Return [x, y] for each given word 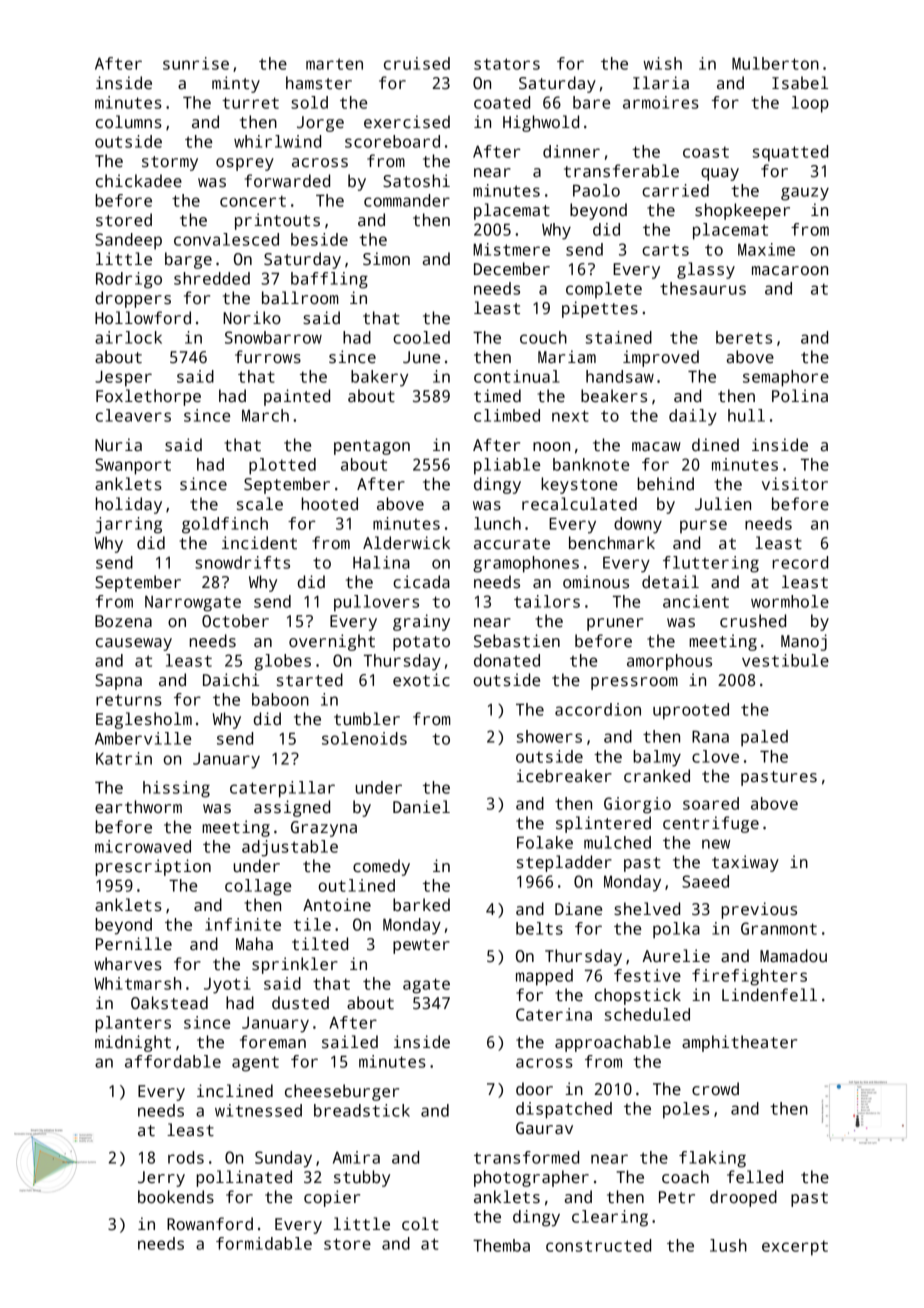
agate [426, 986]
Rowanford [210, 1224]
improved [661, 358]
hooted [330, 503]
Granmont [779, 928]
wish [663, 63]
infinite [243, 924]
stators [507, 64]
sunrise [196, 63]
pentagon [372, 447]
